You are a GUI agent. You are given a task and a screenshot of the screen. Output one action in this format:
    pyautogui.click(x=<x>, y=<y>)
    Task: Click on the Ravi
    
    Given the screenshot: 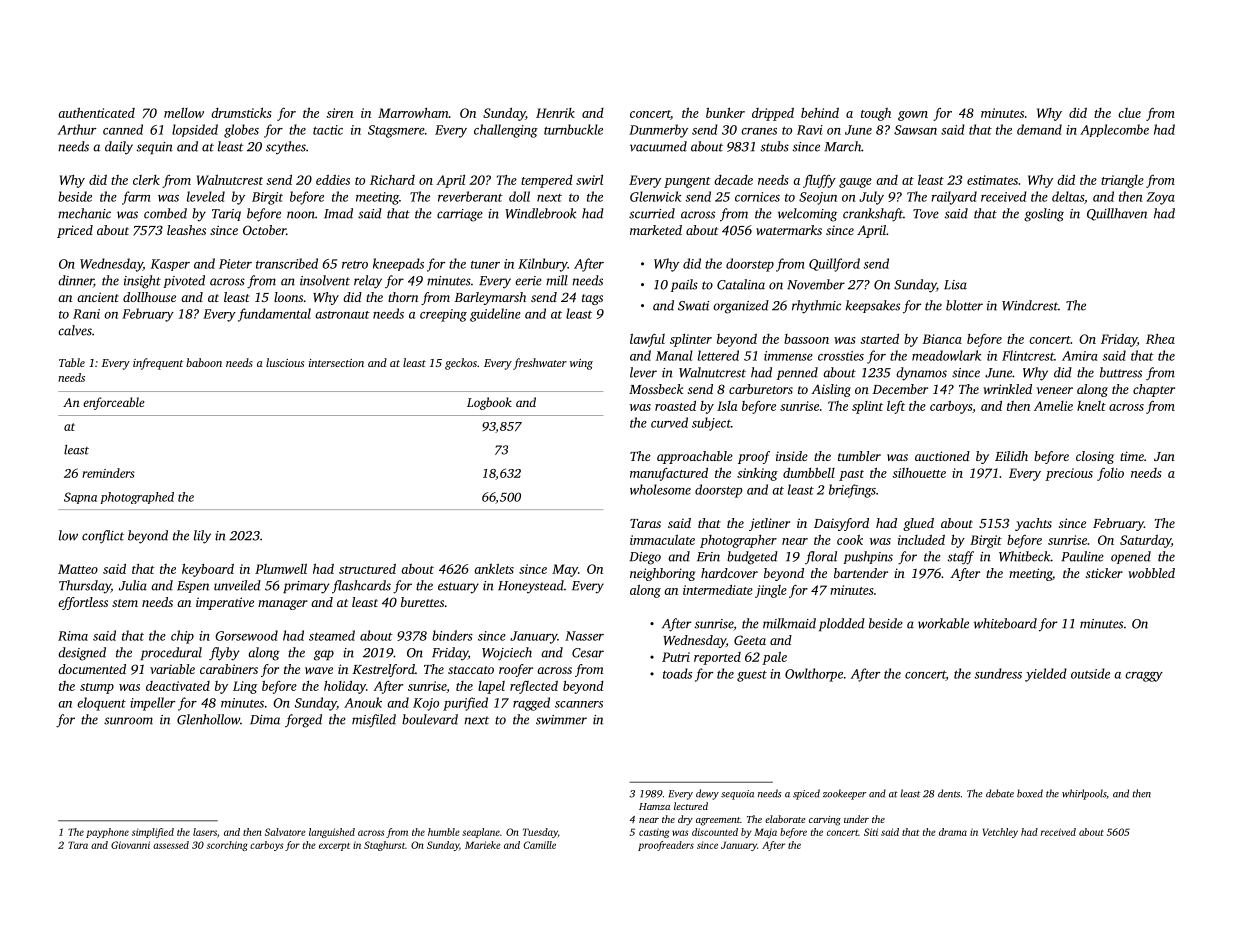 What is the action you would take?
    pyautogui.click(x=810, y=130)
